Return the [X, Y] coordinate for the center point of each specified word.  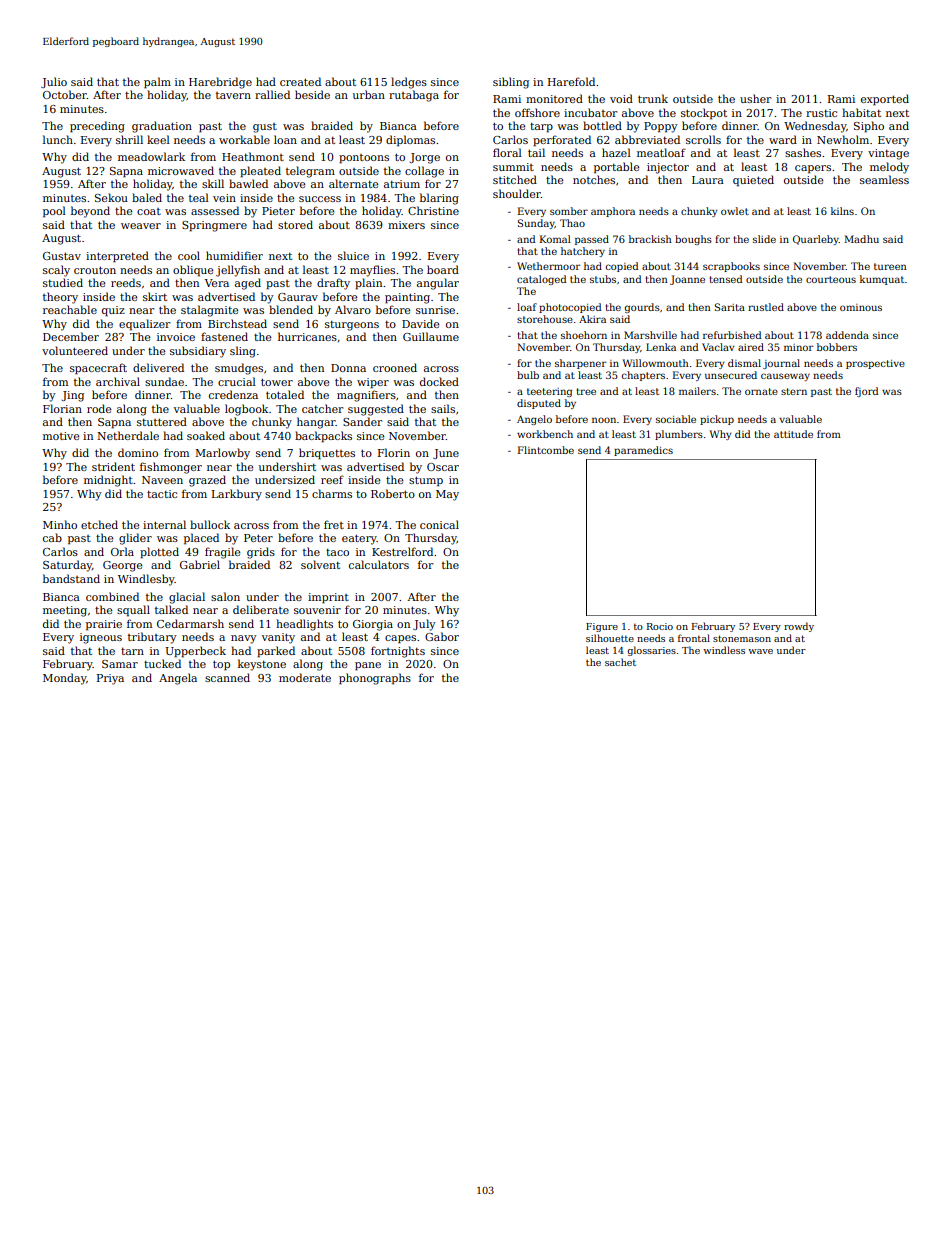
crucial [237, 381]
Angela [178, 679]
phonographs [375, 679]
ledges [409, 83]
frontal [694, 638]
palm [157, 83]
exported [885, 100]
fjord [866, 392]
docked [439, 381]
